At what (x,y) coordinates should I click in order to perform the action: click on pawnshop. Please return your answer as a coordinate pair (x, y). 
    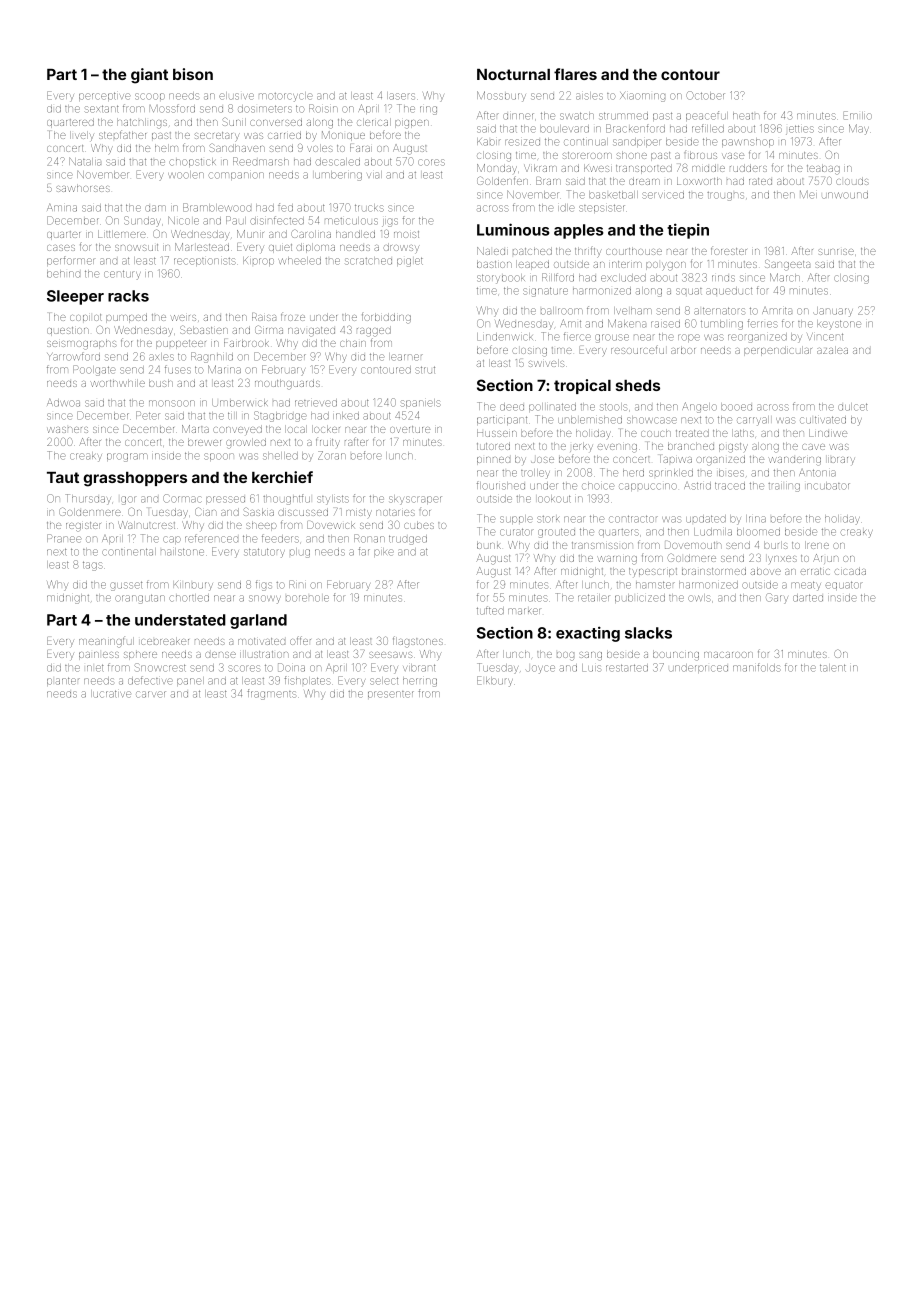
    Looking at the image, I should click on (748, 142).
